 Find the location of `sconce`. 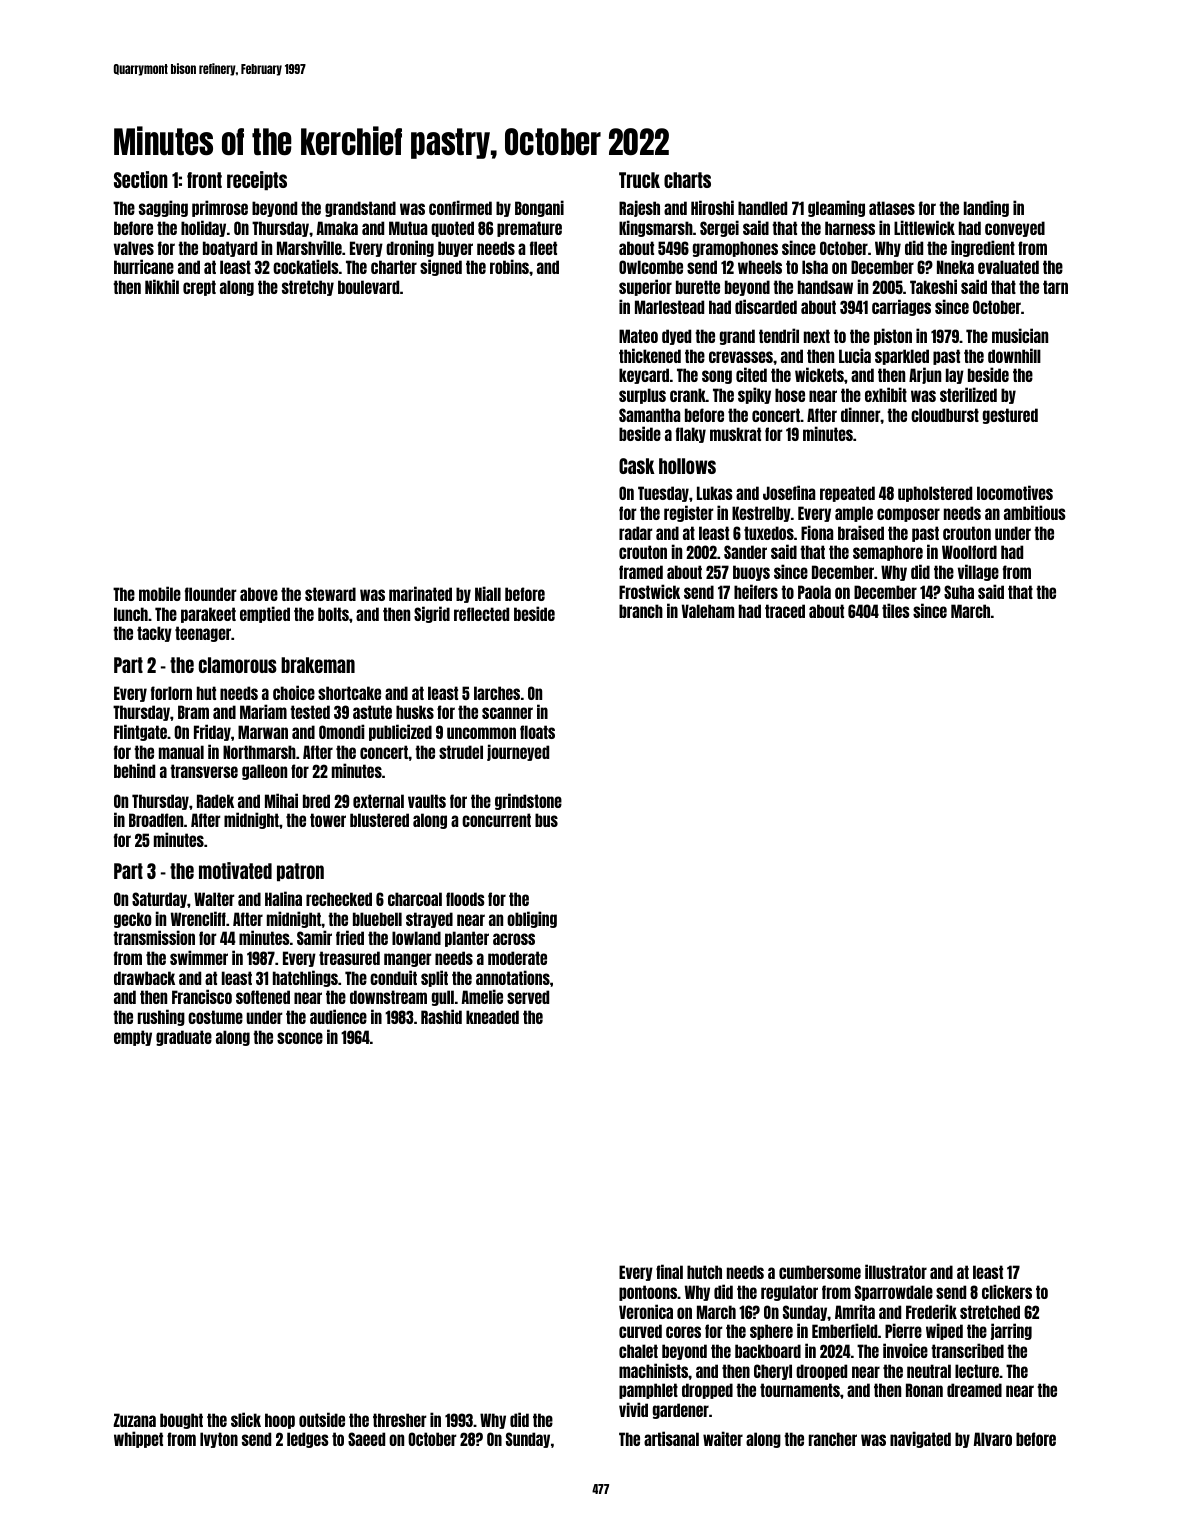

sconce is located at coordinates (300, 1038).
